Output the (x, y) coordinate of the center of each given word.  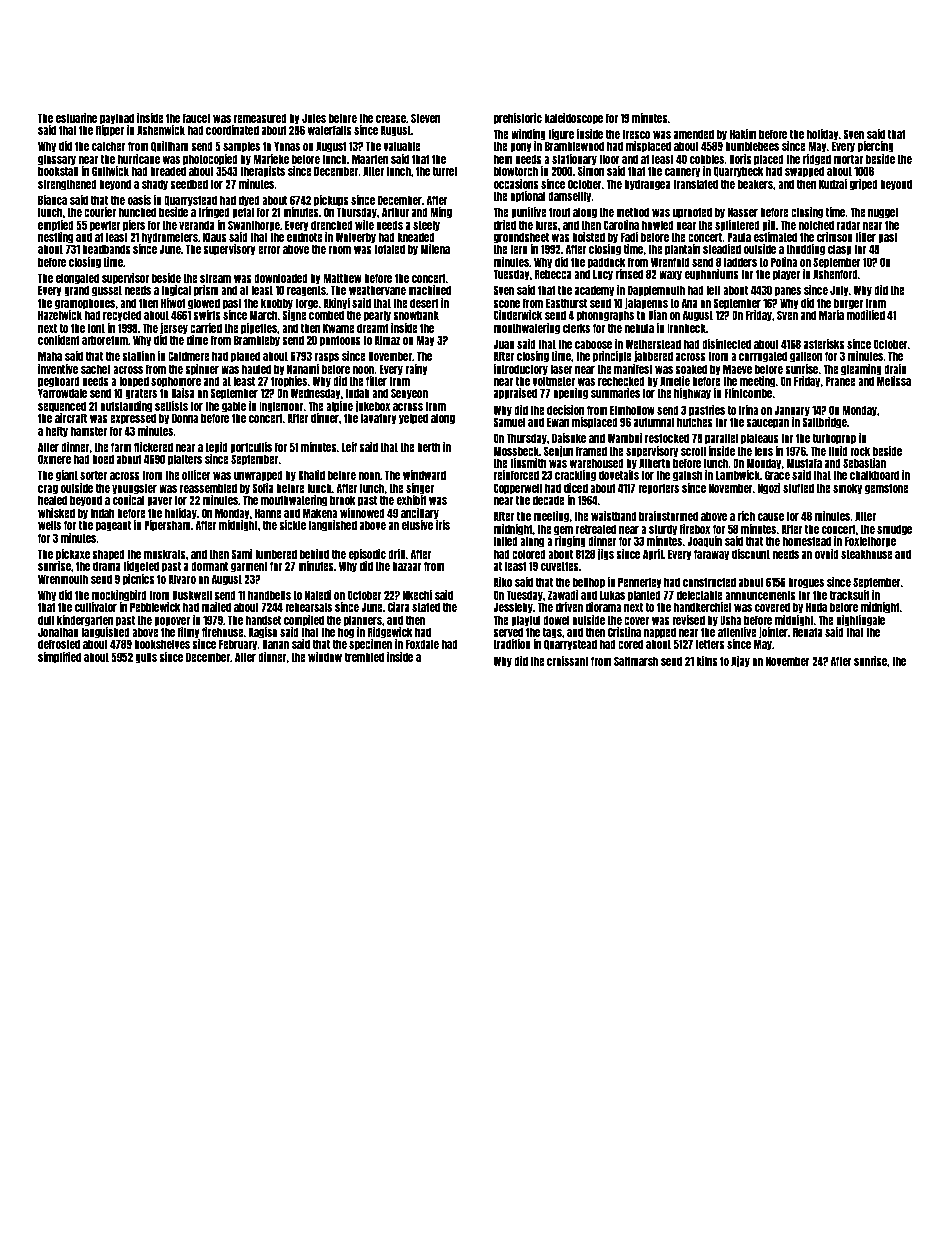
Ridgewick (390, 633)
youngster (134, 489)
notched (816, 225)
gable (234, 407)
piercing (876, 147)
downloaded (281, 278)
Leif (349, 447)
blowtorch (516, 171)
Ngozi (769, 489)
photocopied (210, 160)
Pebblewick (155, 607)
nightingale (860, 621)
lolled (506, 541)
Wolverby (356, 238)
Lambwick (738, 475)
